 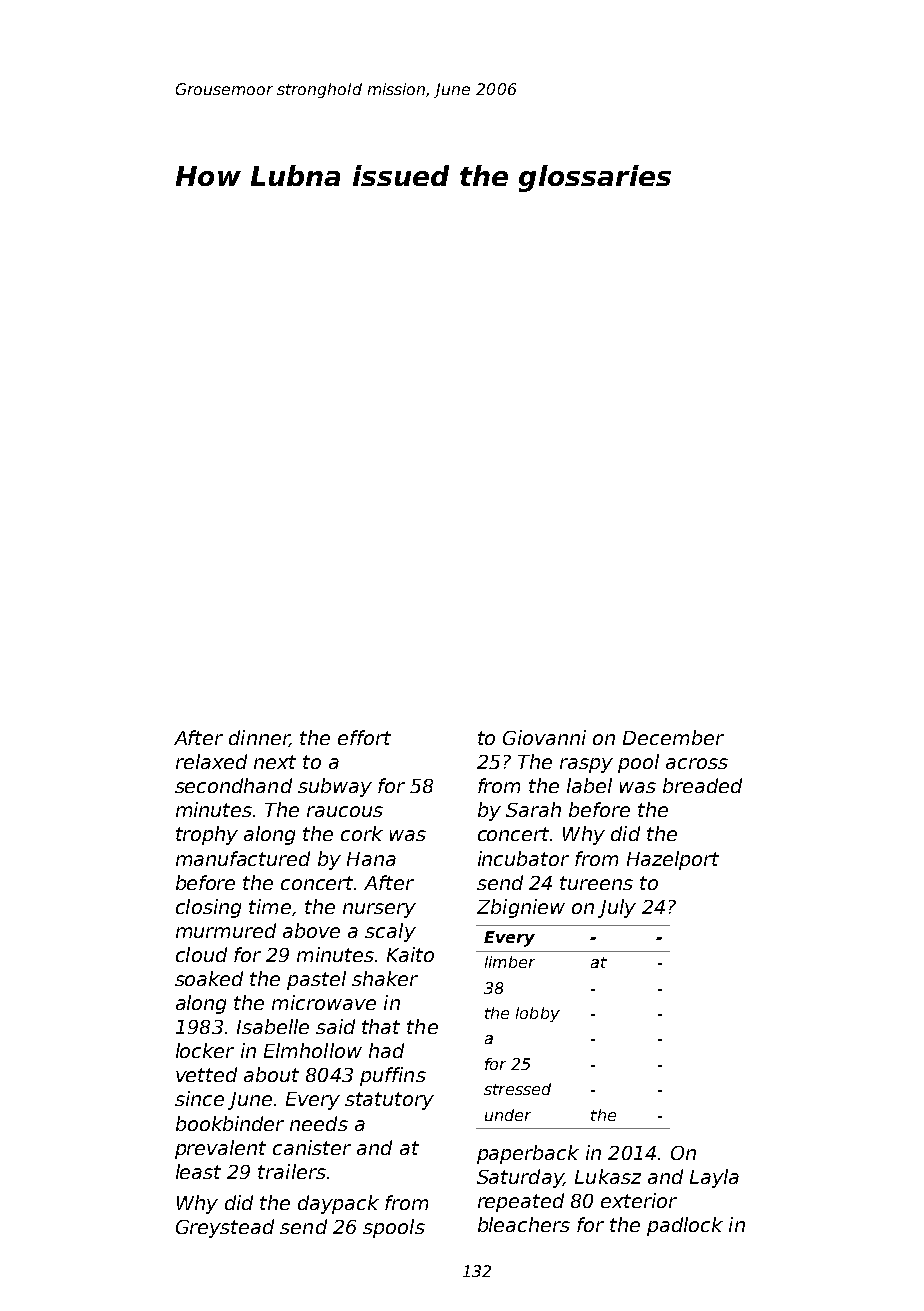 I want to click on breaded, so click(x=702, y=785).
